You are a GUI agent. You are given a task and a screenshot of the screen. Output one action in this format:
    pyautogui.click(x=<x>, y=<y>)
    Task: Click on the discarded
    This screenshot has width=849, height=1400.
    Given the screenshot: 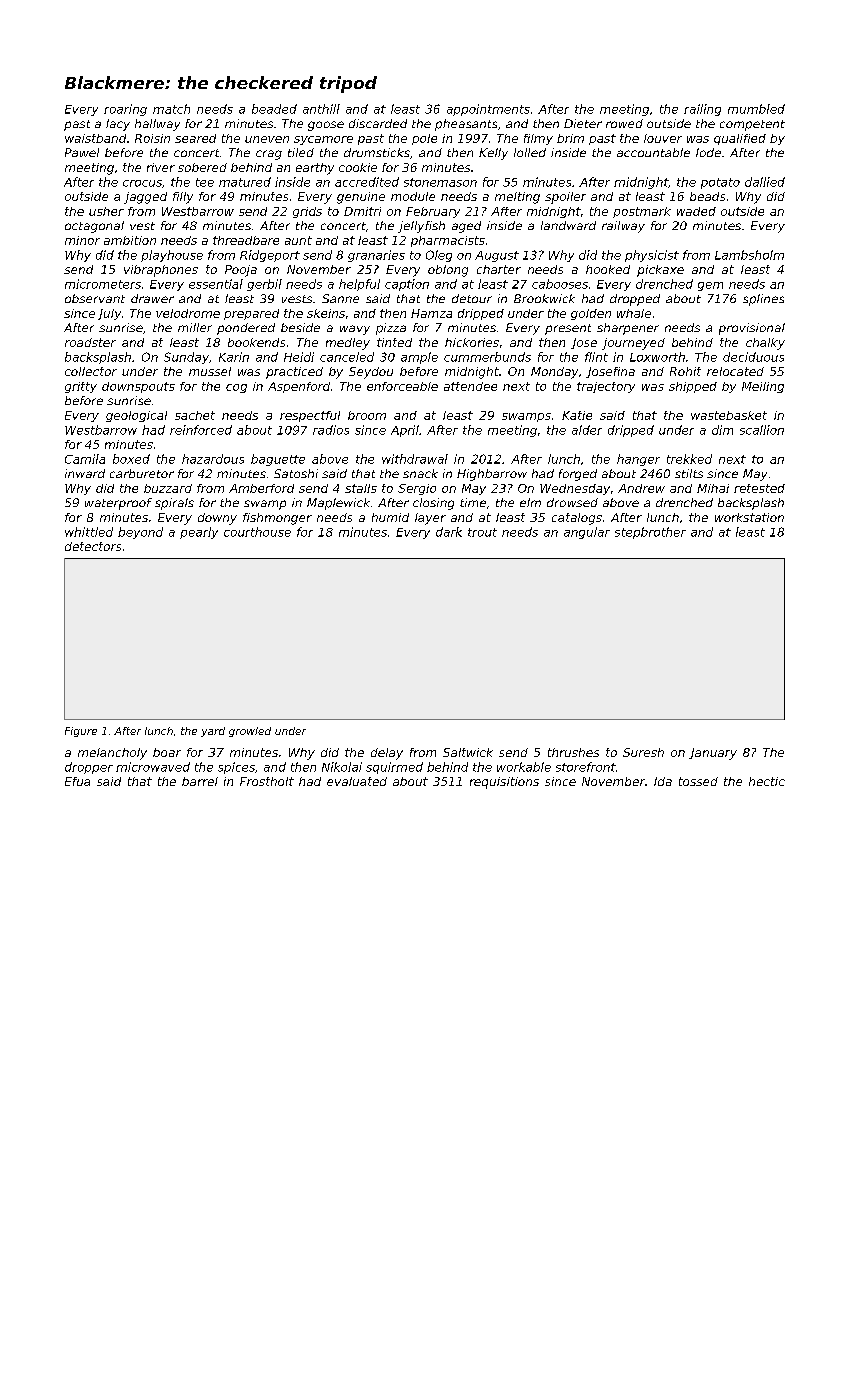 What is the action you would take?
    pyautogui.click(x=378, y=123)
